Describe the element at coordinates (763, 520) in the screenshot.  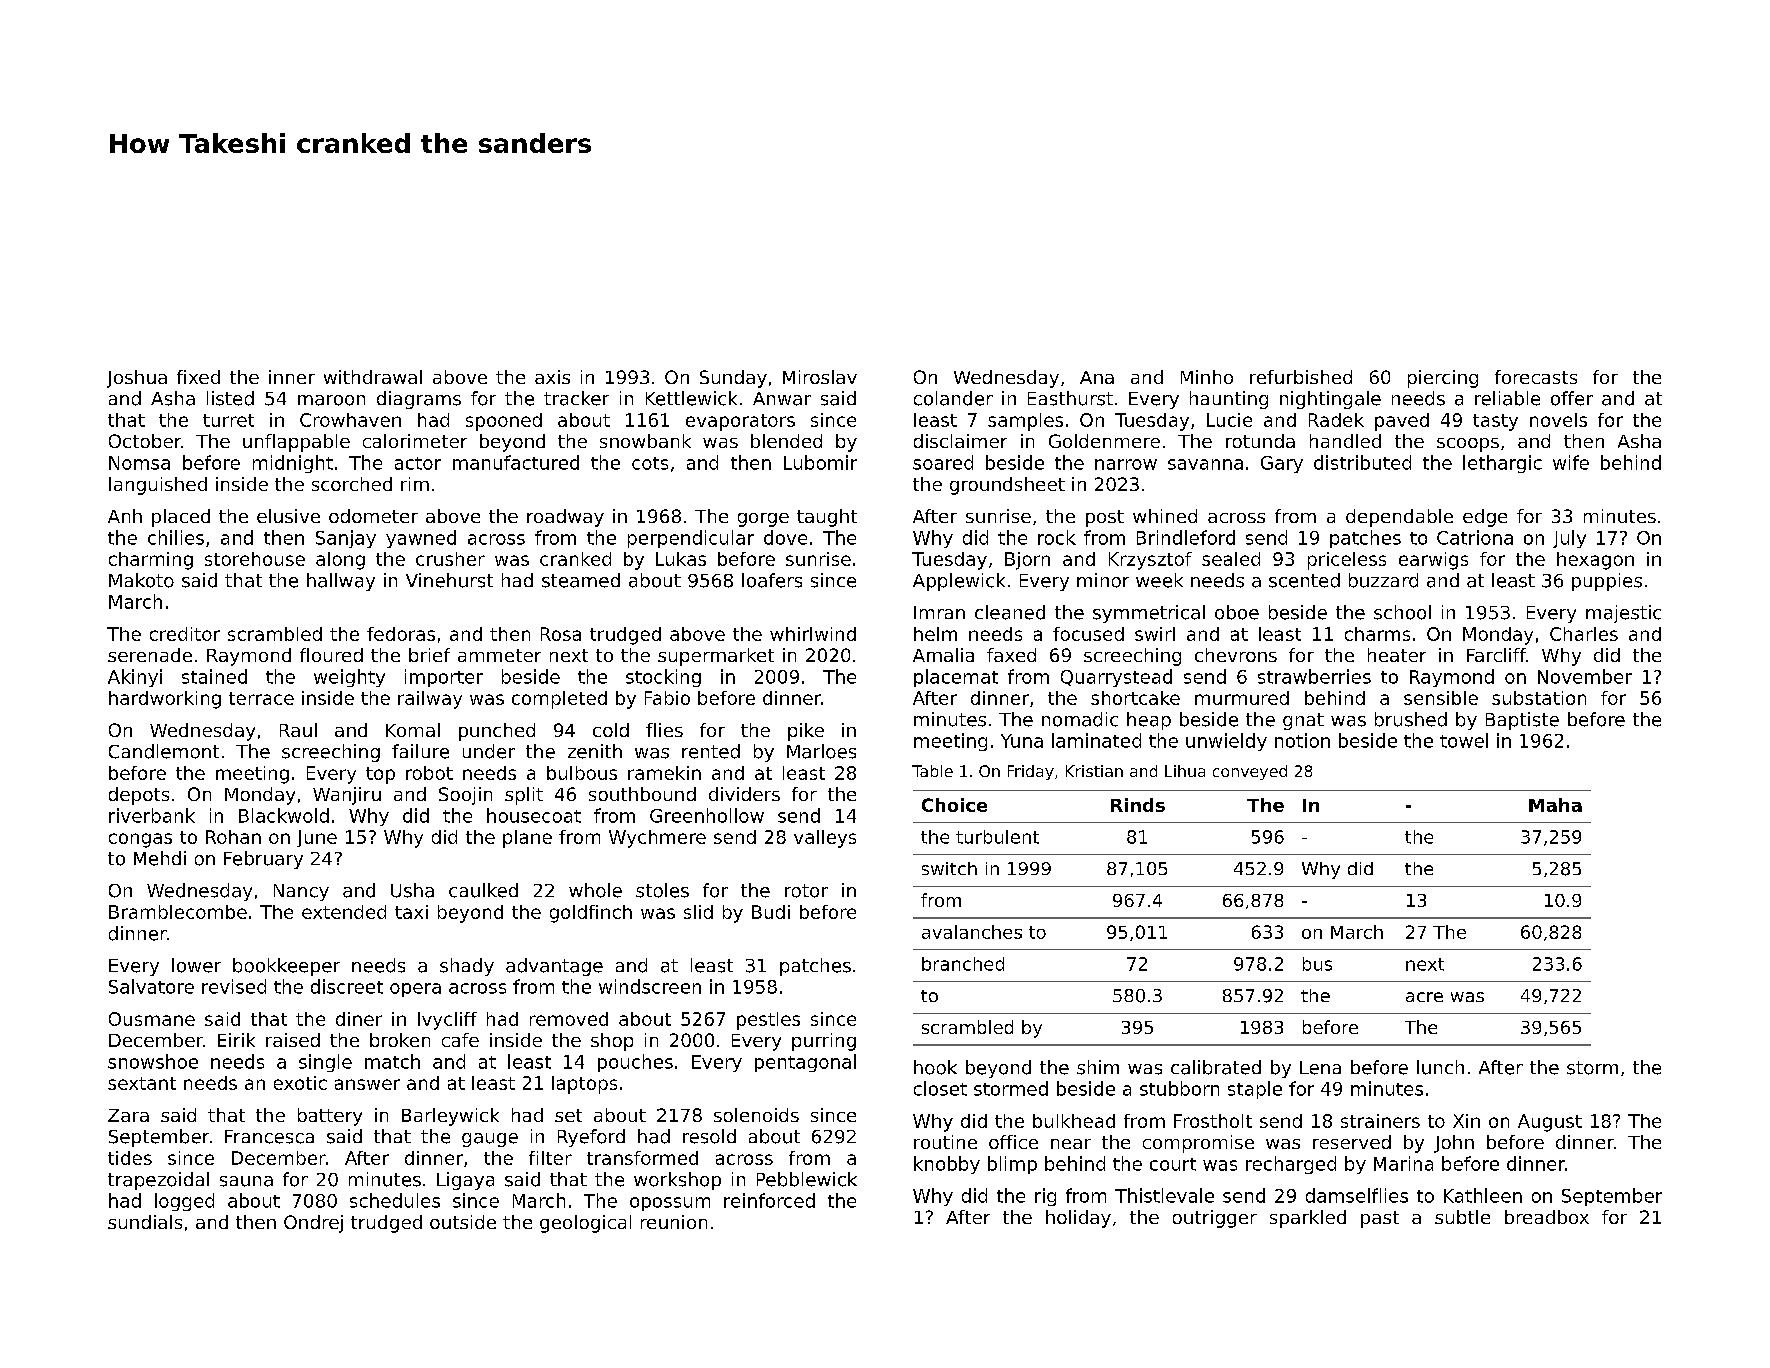
I see `gorge` at that location.
